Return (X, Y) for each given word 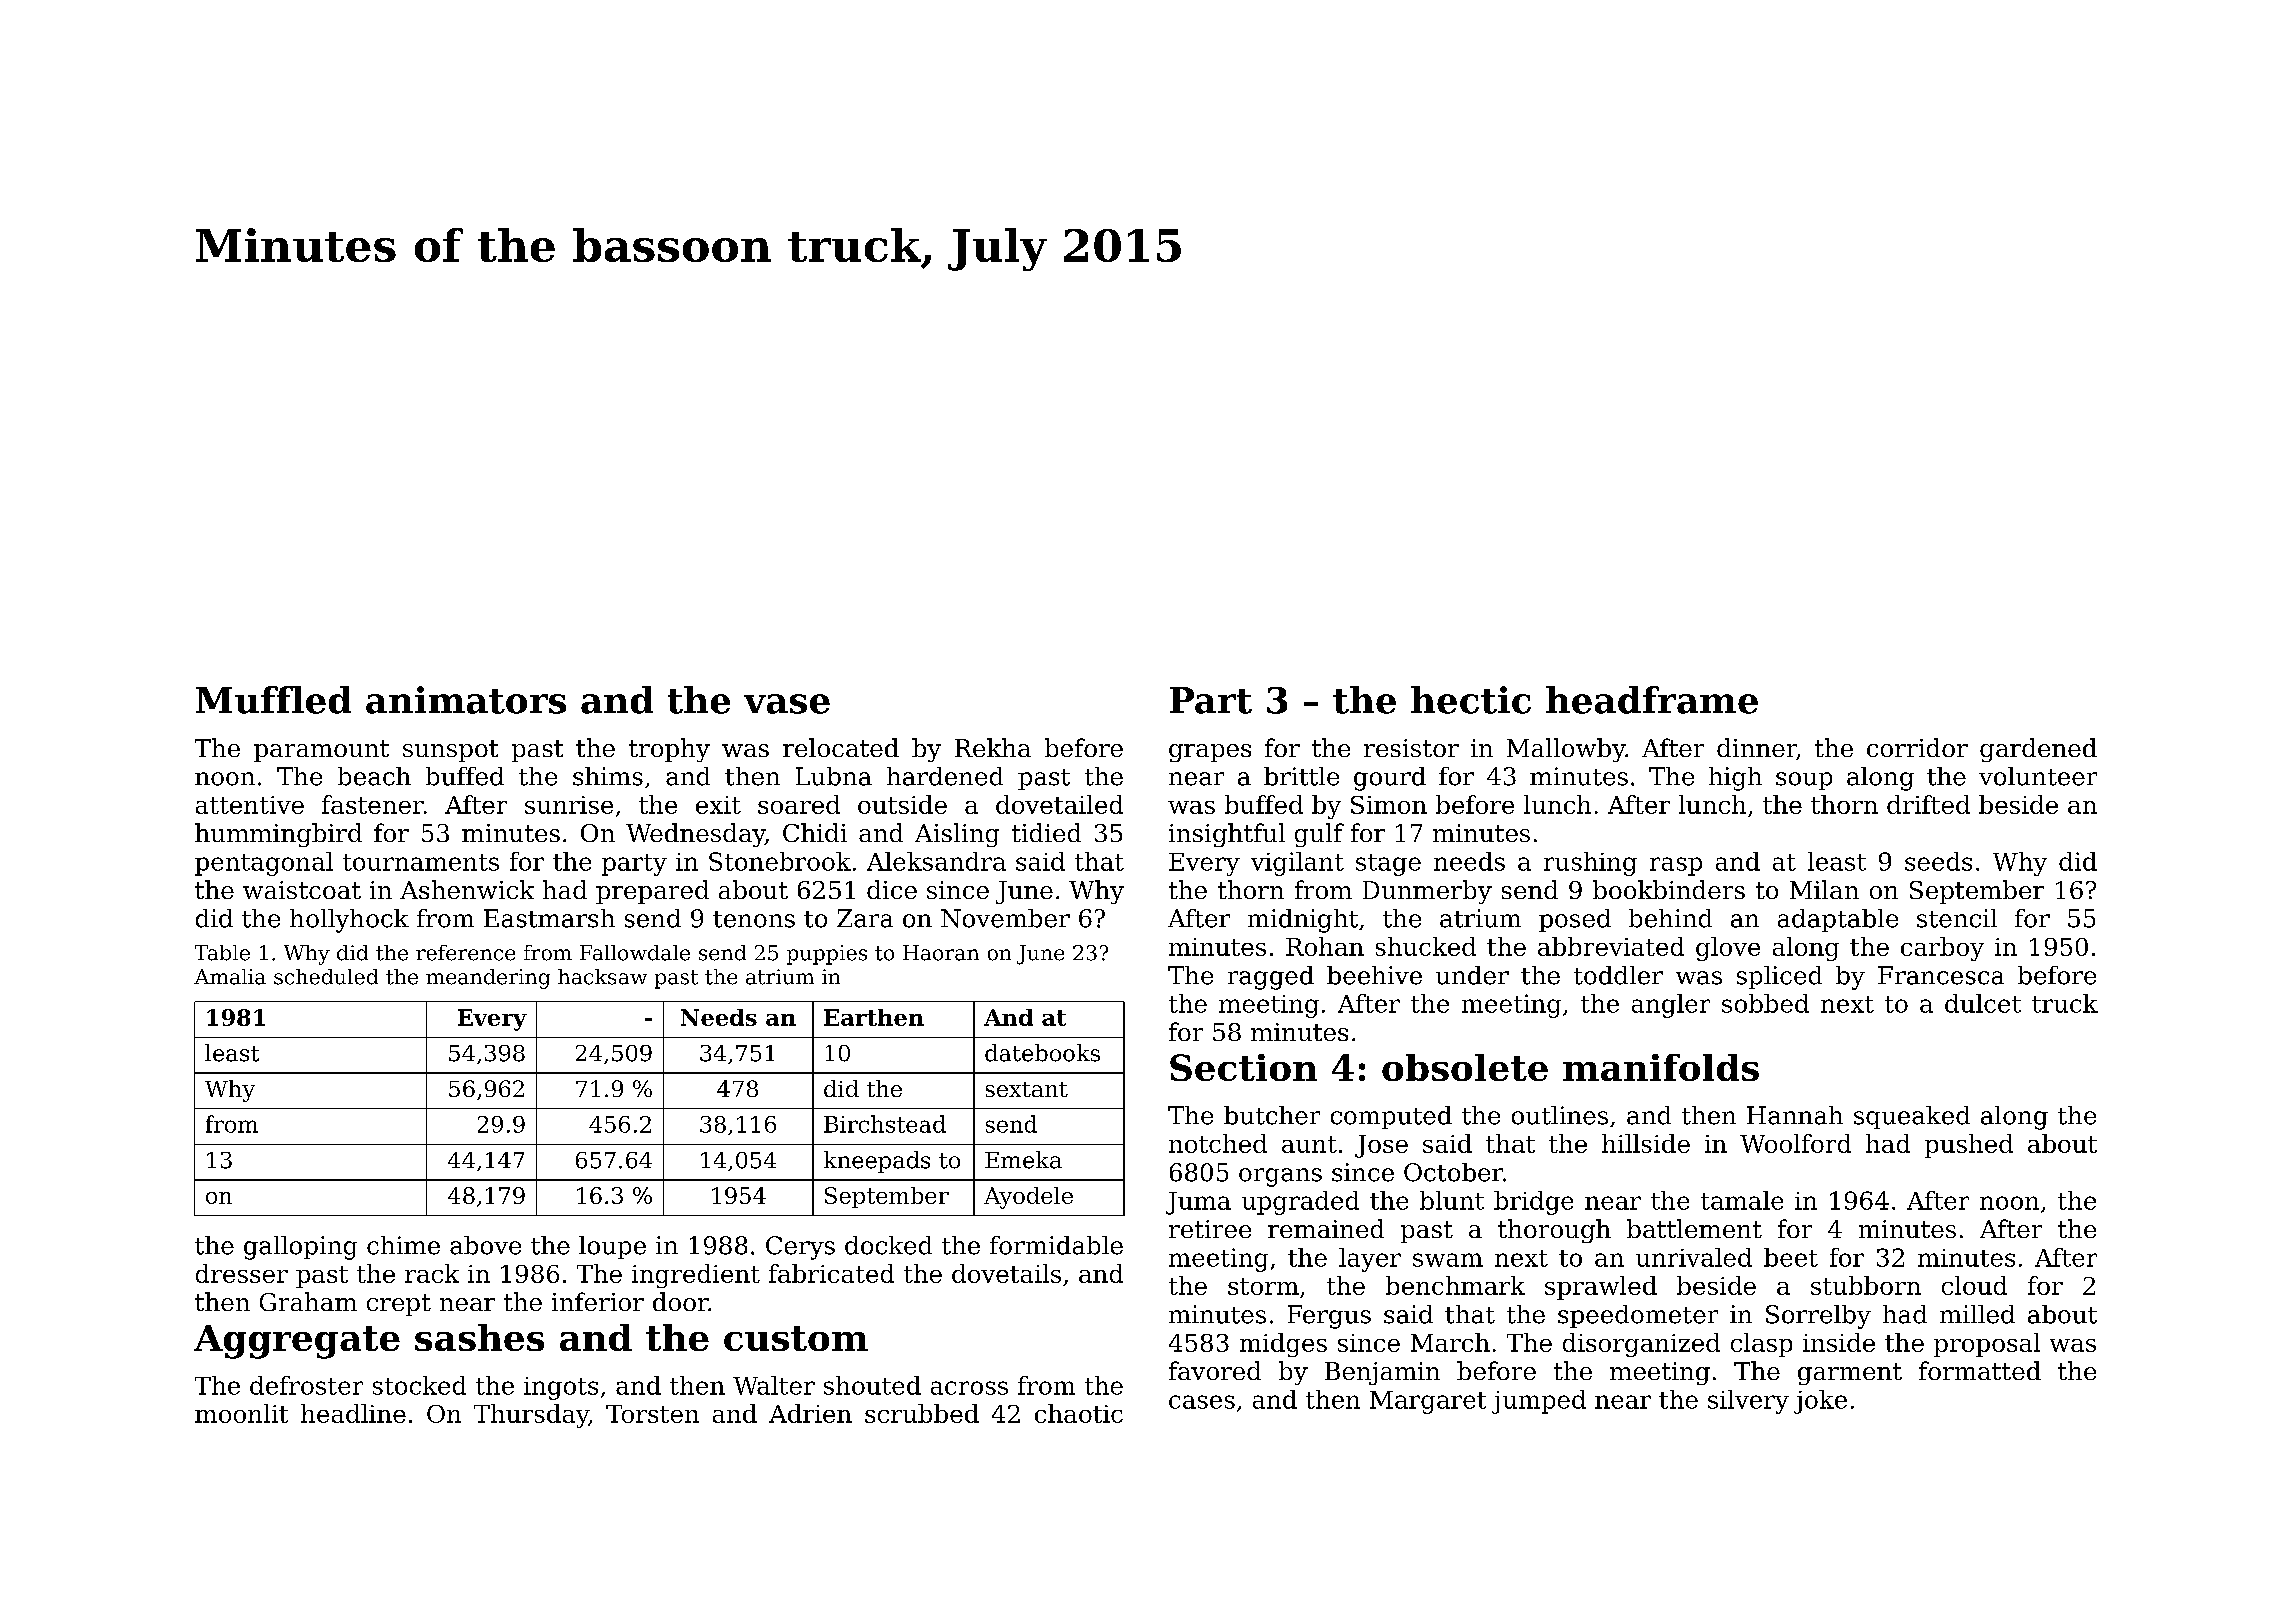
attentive (250, 805)
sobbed (1765, 1003)
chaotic (1079, 1413)
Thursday (531, 1416)
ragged (1271, 978)
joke (1820, 1402)
